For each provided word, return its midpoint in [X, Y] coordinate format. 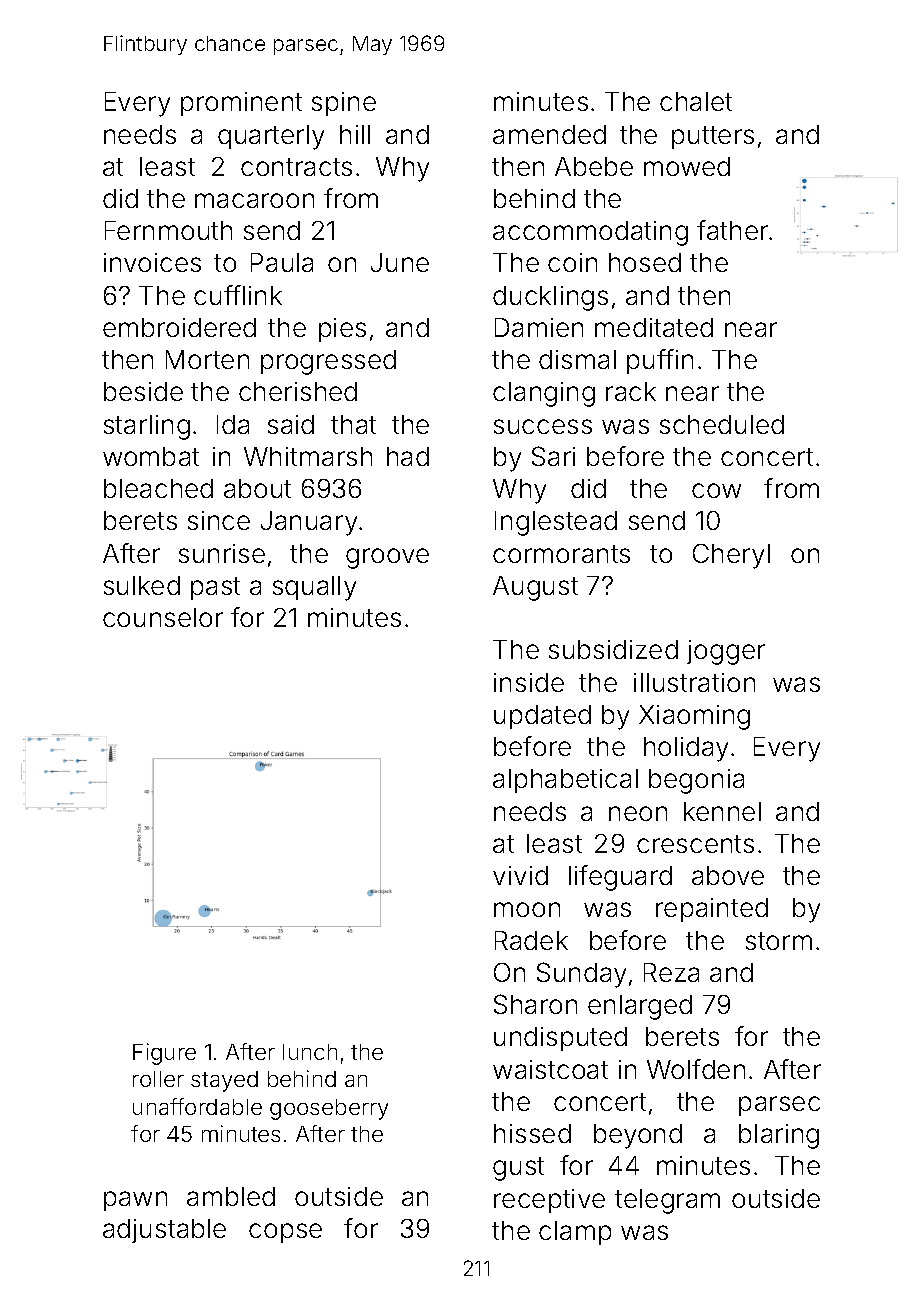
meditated [654, 327]
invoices [152, 262]
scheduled [722, 424]
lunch [310, 1052]
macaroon [254, 200]
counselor [163, 617]
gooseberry [329, 1109]
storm [779, 941]
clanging [544, 394]
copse [285, 1233]
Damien [539, 327]
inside [529, 682]
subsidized [613, 649]
